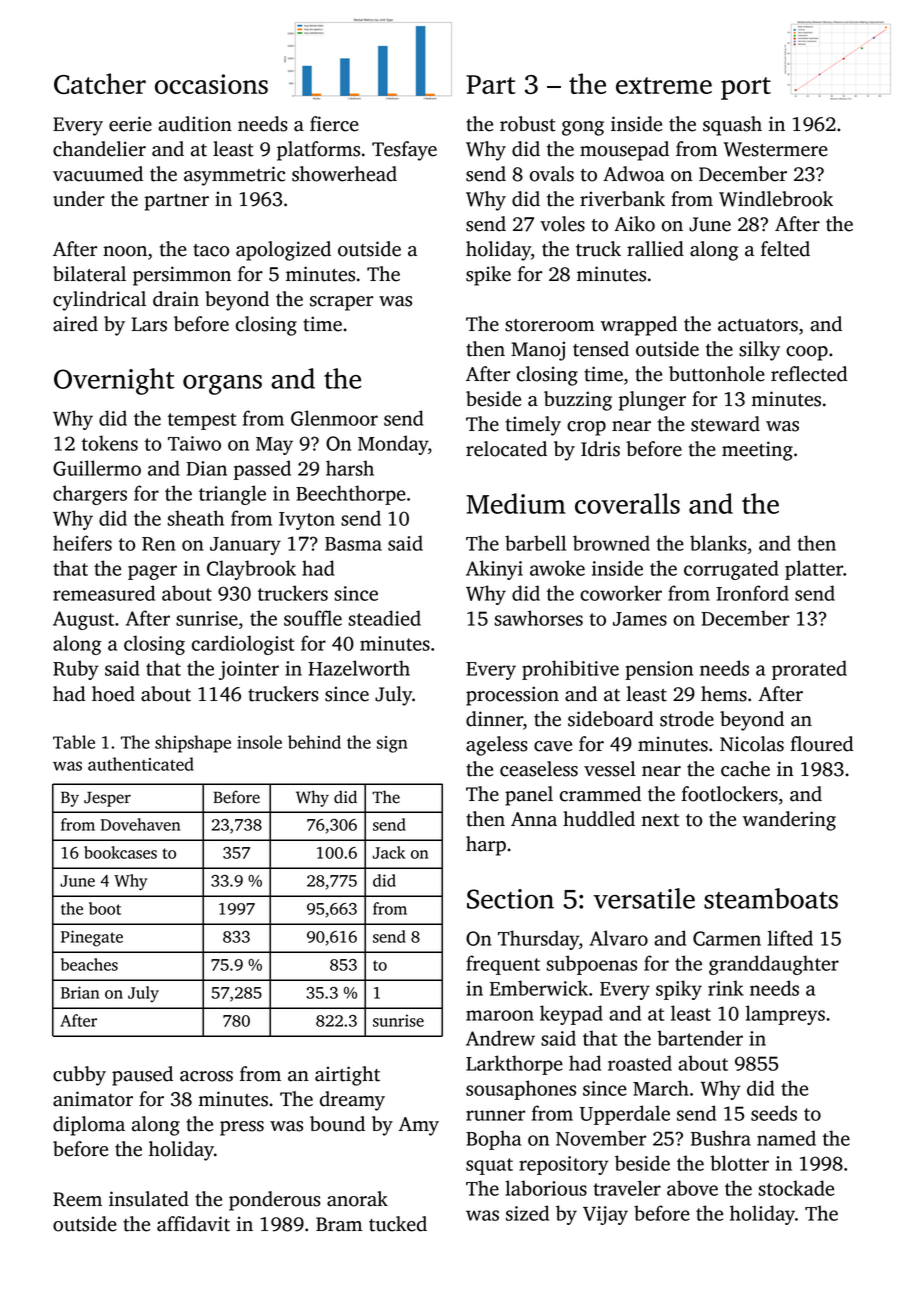 This screenshot has height=1316, width=908. I want to click on robust, so click(528, 124).
